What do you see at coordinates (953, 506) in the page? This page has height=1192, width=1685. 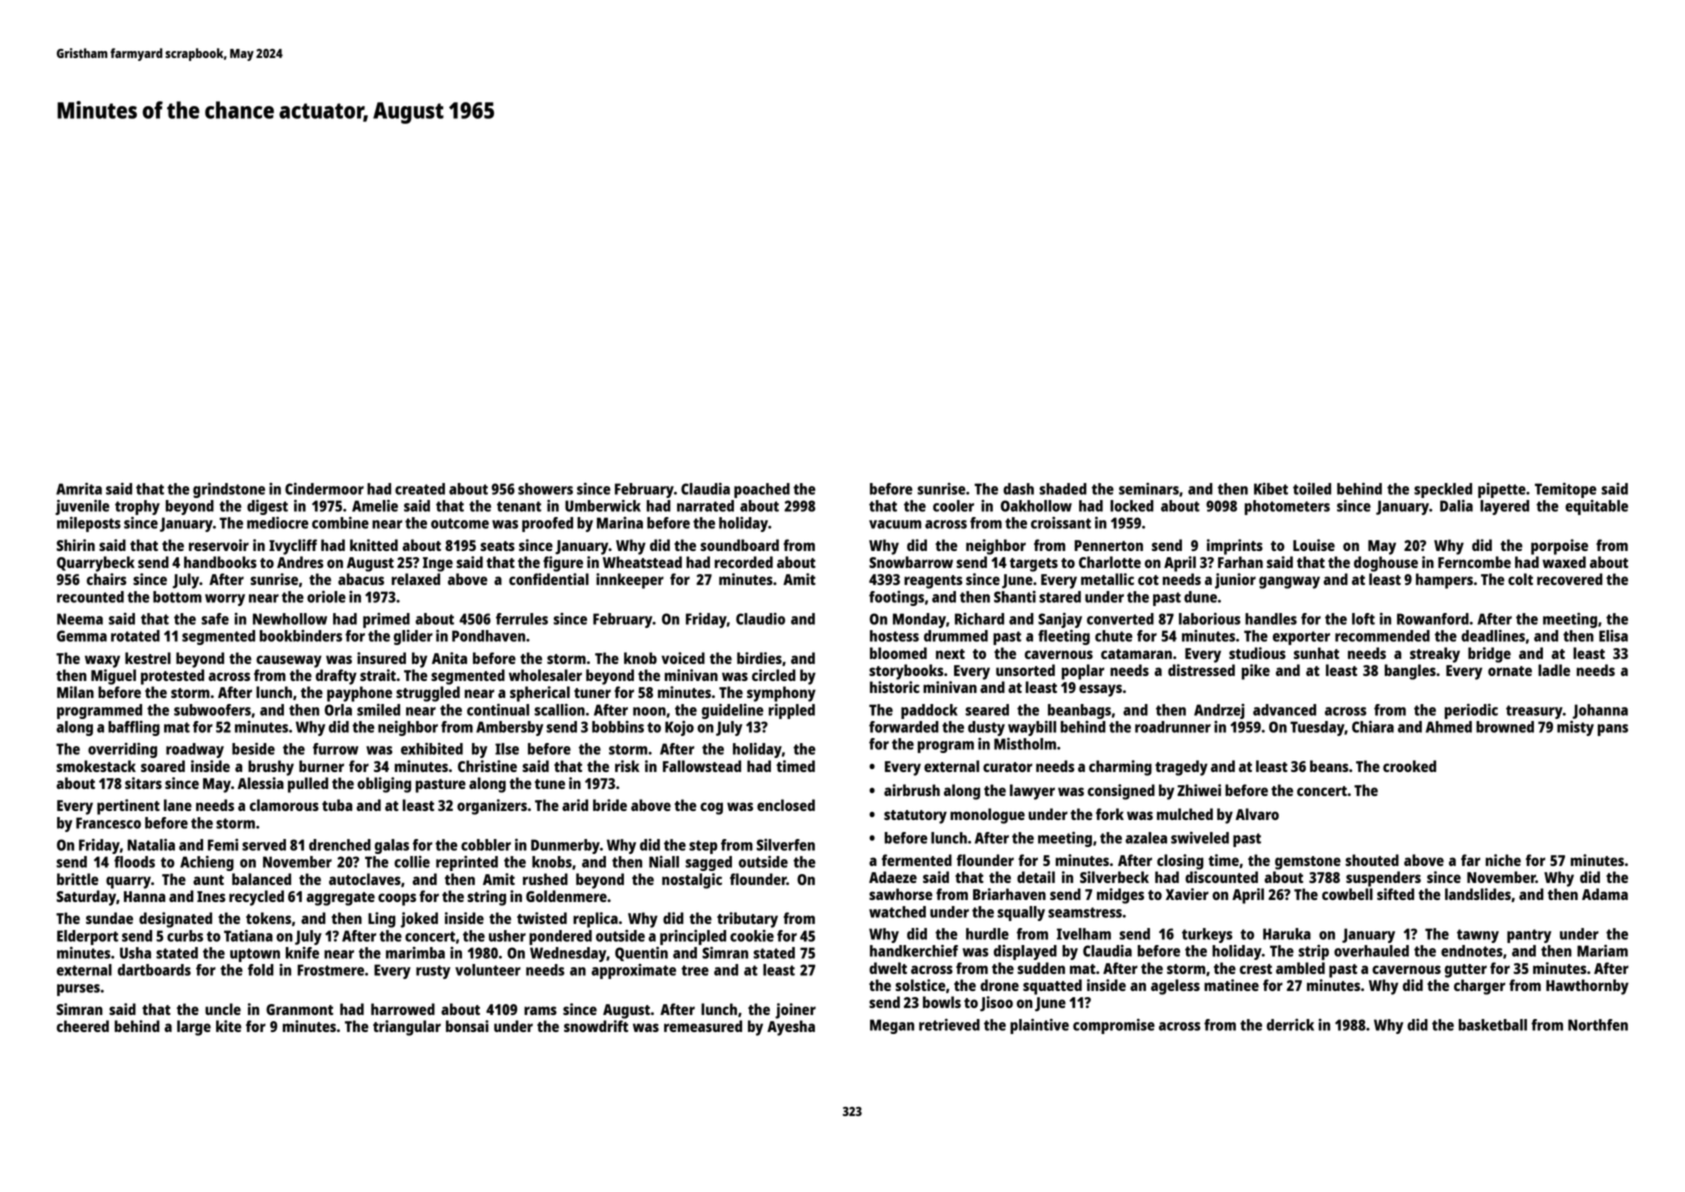 I see `cooler` at bounding box center [953, 506].
